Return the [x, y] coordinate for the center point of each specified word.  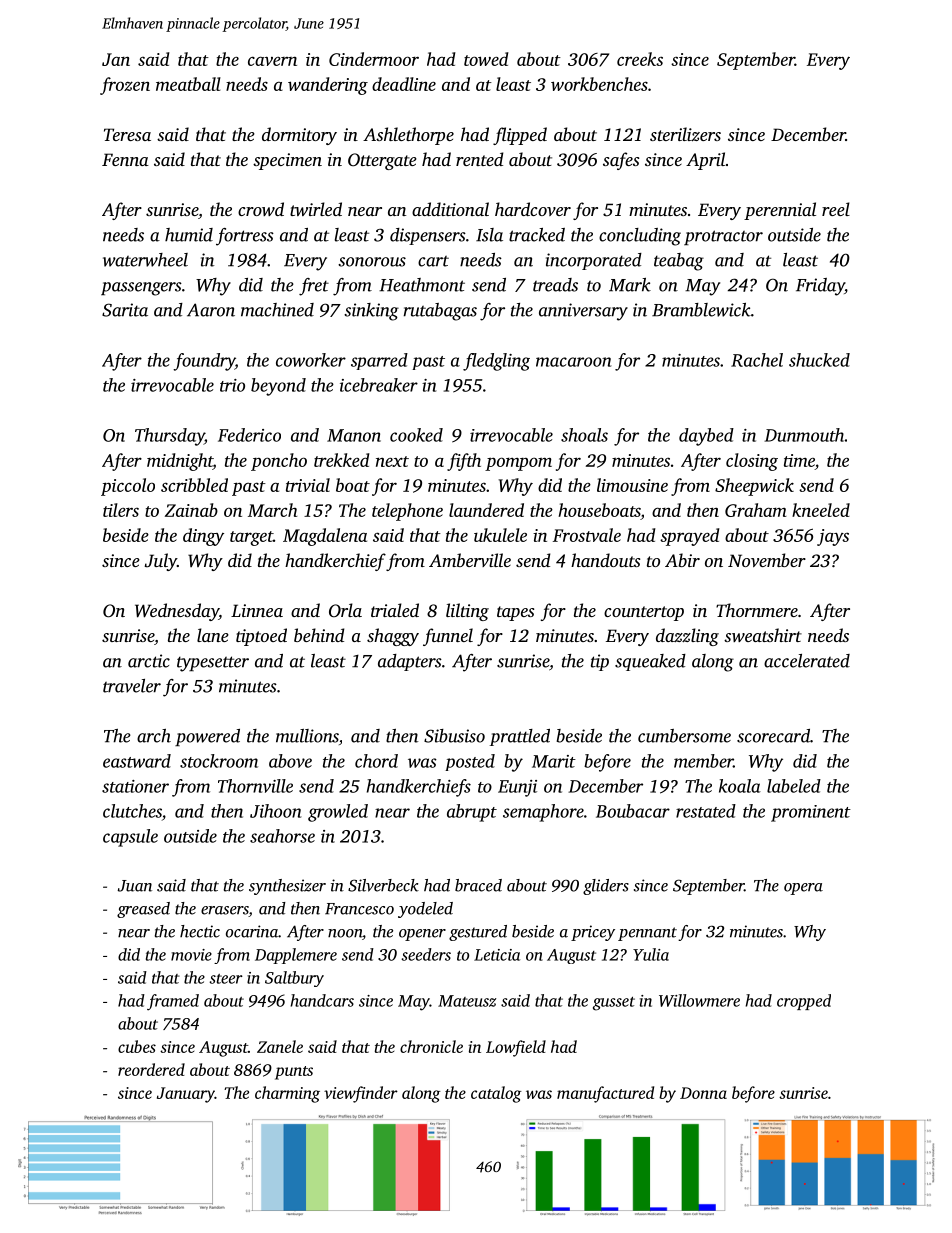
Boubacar [633, 811]
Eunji [517, 788]
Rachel [757, 360]
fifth [464, 462]
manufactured [605, 1094]
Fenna [125, 159]
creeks [640, 59]
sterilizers [685, 134]
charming [287, 1094]
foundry [204, 362]
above [290, 761]
